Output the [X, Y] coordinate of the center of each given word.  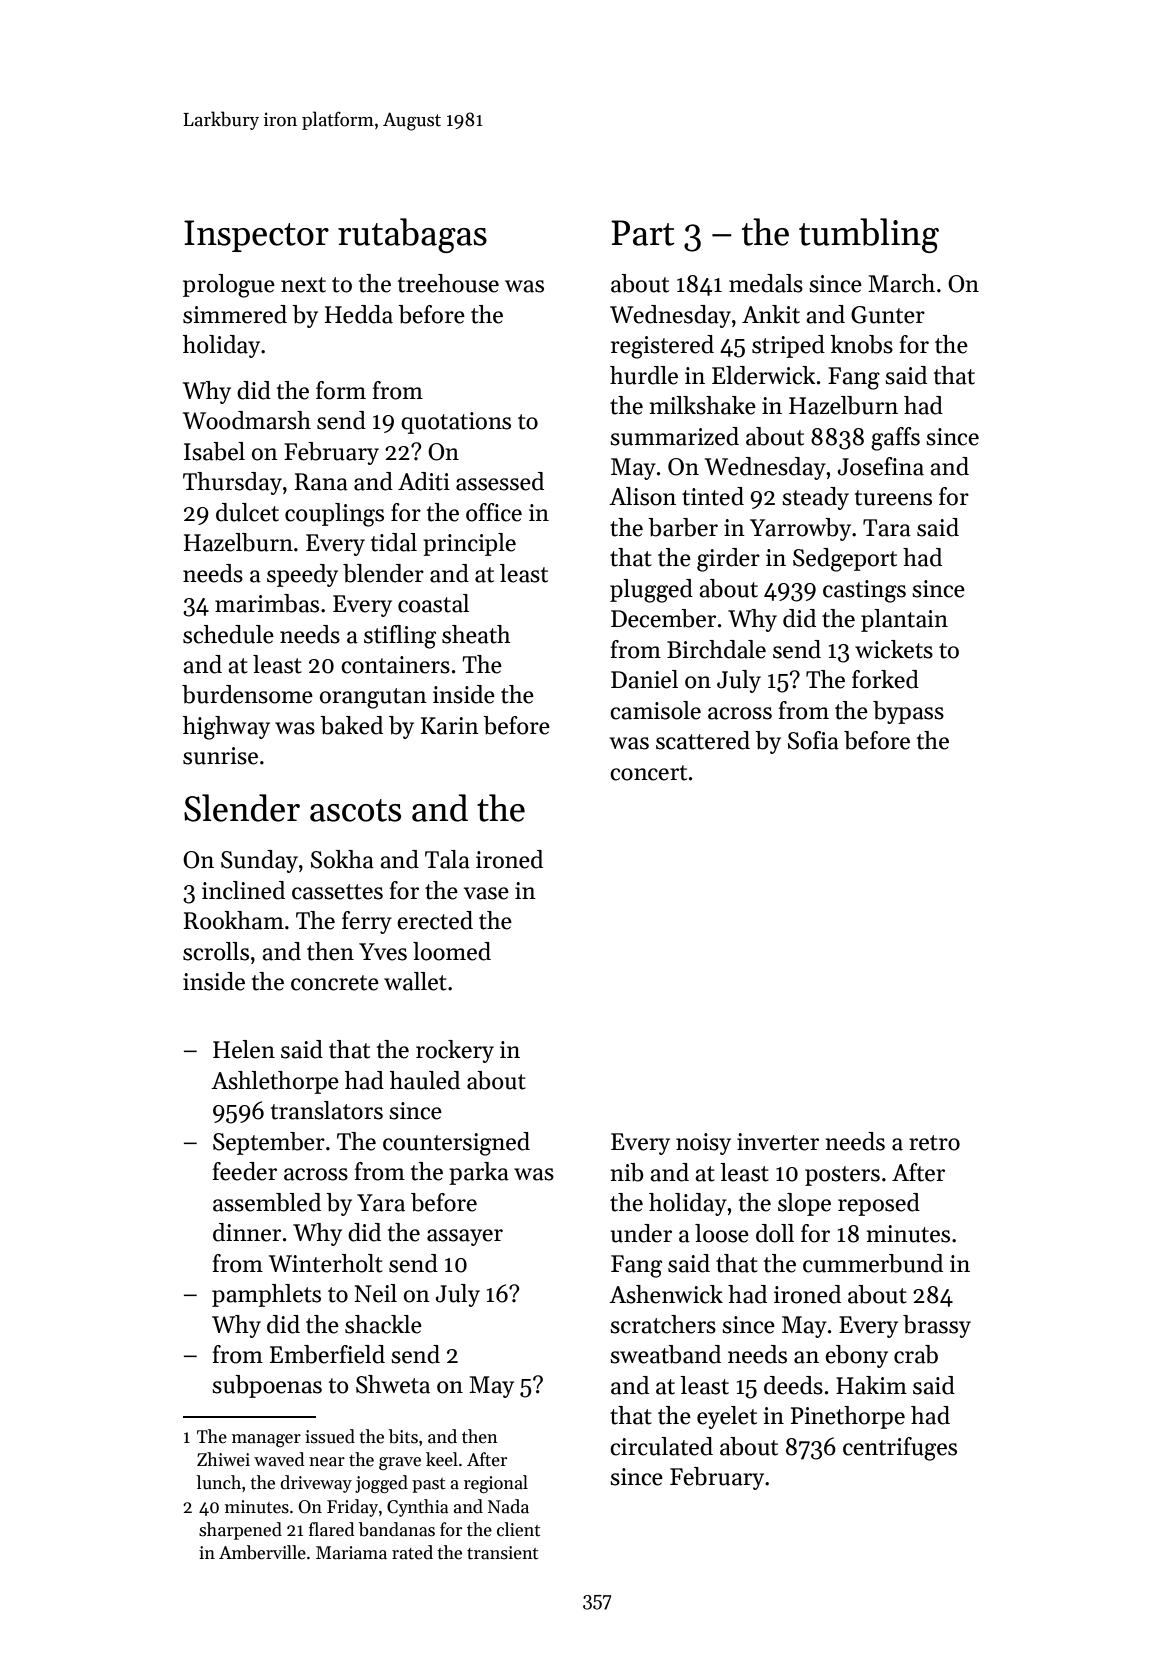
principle [469, 544]
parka [479, 1173]
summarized [674, 436]
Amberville [262, 1552]
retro [934, 1143]
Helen [244, 1049]
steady [815, 498]
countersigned [456, 1144]
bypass [908, 712]
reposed [879, 1204]
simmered [235, 314]
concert [648, 773]
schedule [228, 634]
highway [226, 728]
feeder [245, 1171]
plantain [904, 620]
